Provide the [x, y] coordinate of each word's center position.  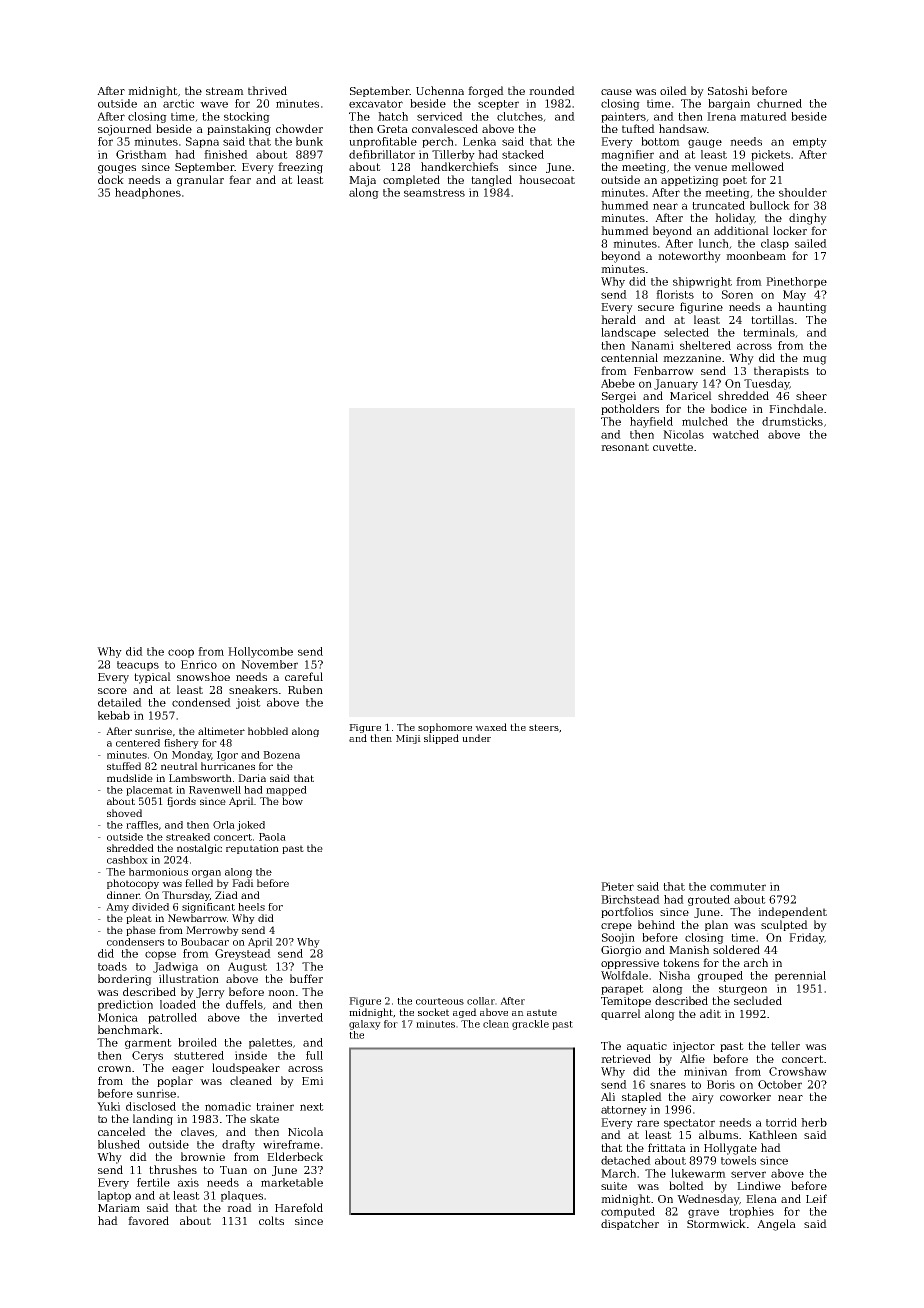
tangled [491, 181]
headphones [148, 193]
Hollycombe [260, 652]
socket [433, 1012]
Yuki [108, 1106]
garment [148, 1044]
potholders [630, 409]
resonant [625, 447]
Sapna [202, 142]
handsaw [683, 128]
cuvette [673, 447]
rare [648, 1123]
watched [735, 434]
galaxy [365, 1025]
